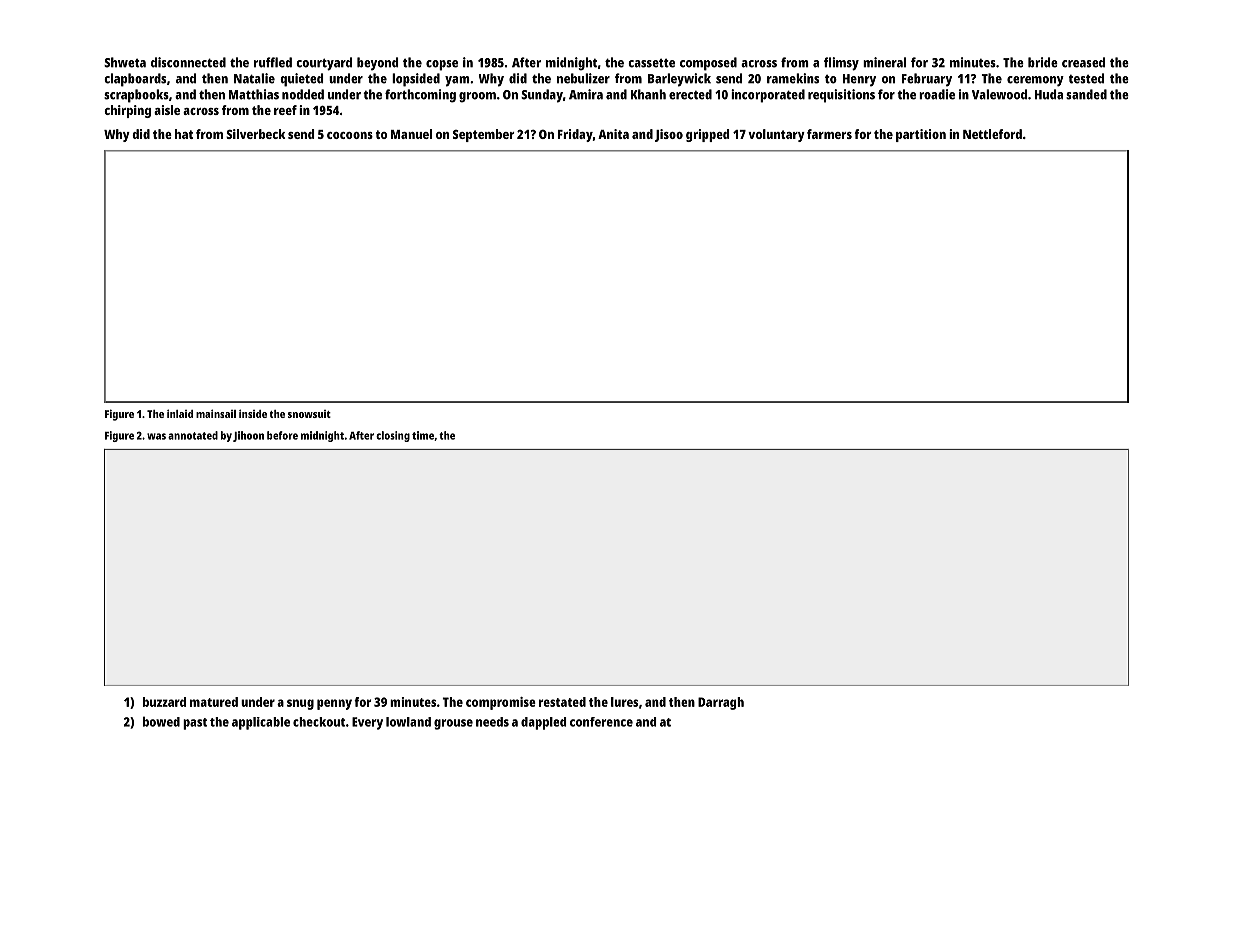 Image resolution: width=1233 pixels, height=952 pixels. What do you see at coordinates (135, 80) in the page?
I see `clapboards` at bounding box center [135, 80].
